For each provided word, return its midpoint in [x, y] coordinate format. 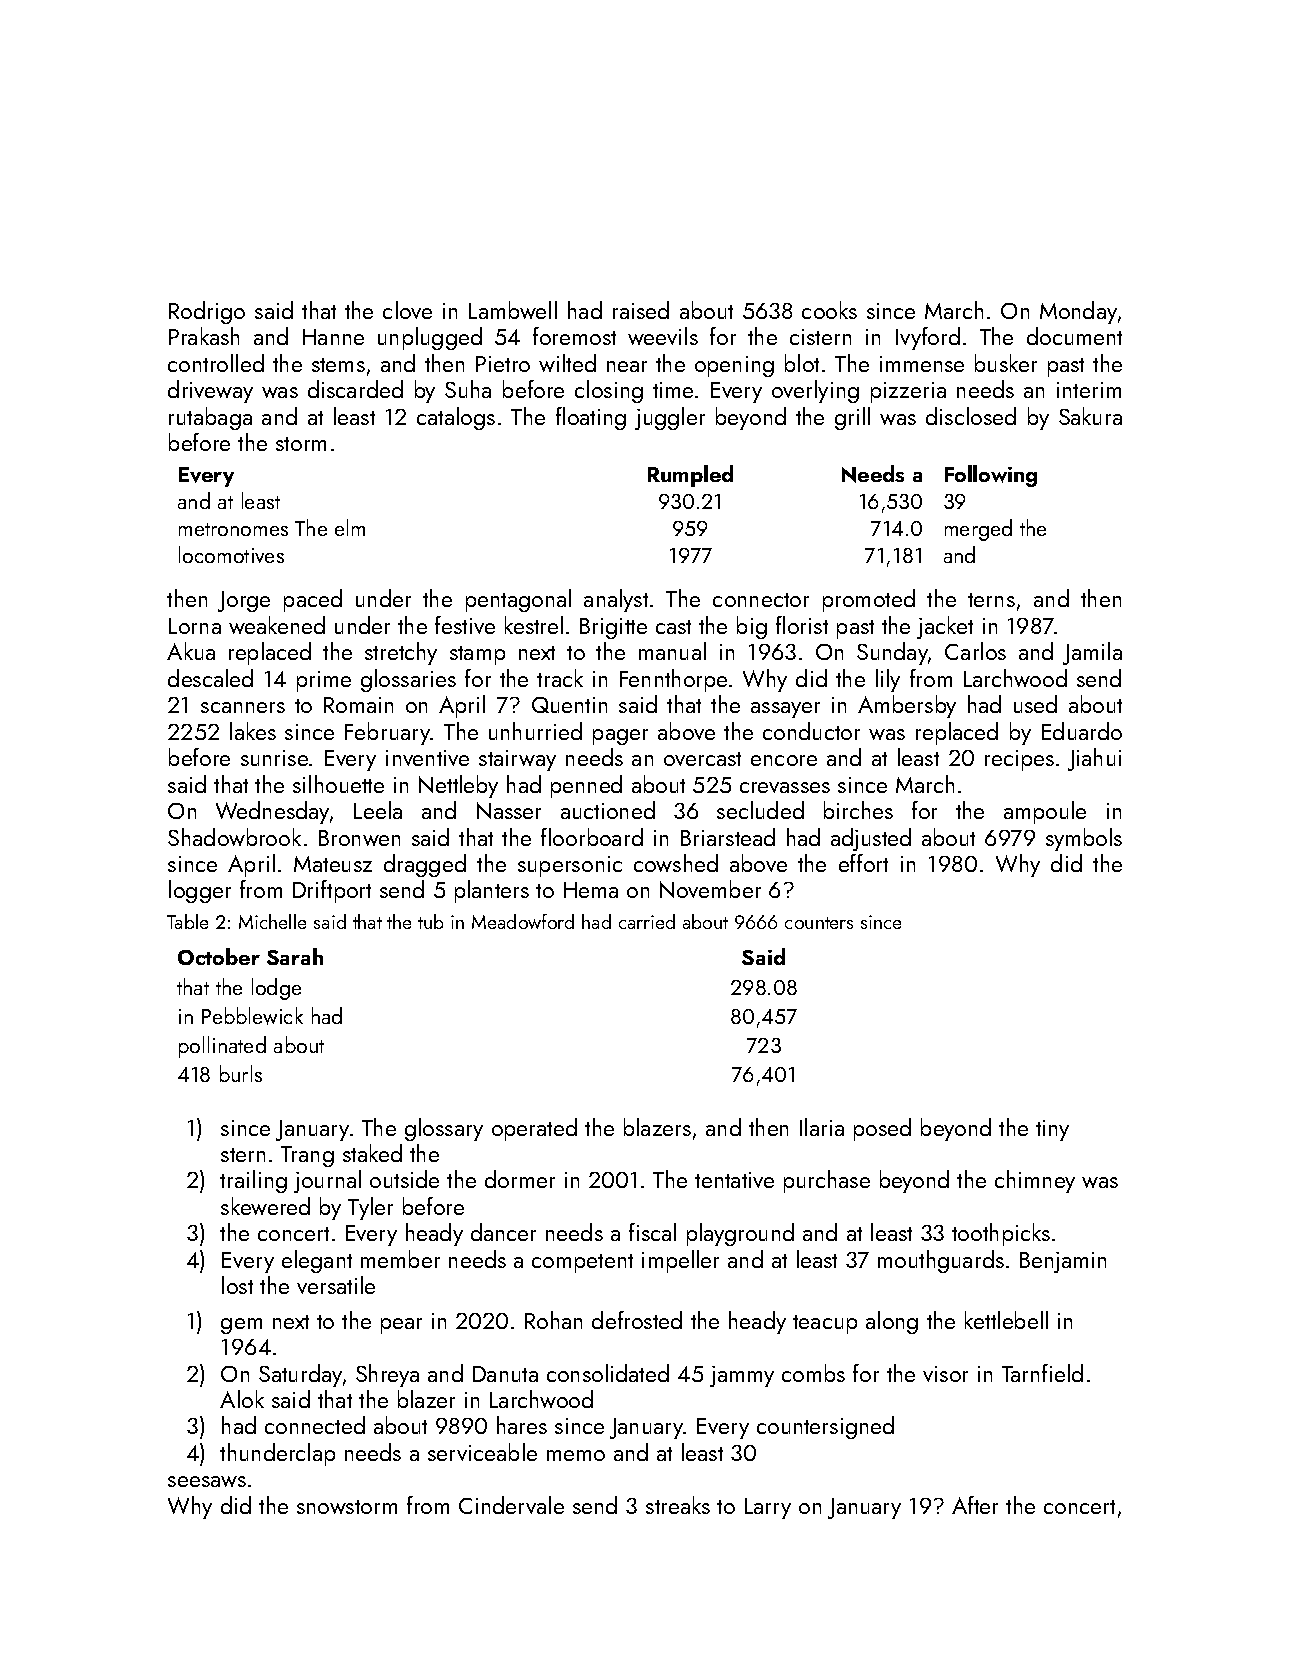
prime [324, 681]
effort [863, 863]
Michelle [272, 921]
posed [882, 1129]
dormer [520, 1179]
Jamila [1092, 653]
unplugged [430, 338]
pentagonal [518, 600]
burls [241, 1073]
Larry [768, 1508]
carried [647, 921]
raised [641, 310]
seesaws [207, 1481]
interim [1089, 390]
